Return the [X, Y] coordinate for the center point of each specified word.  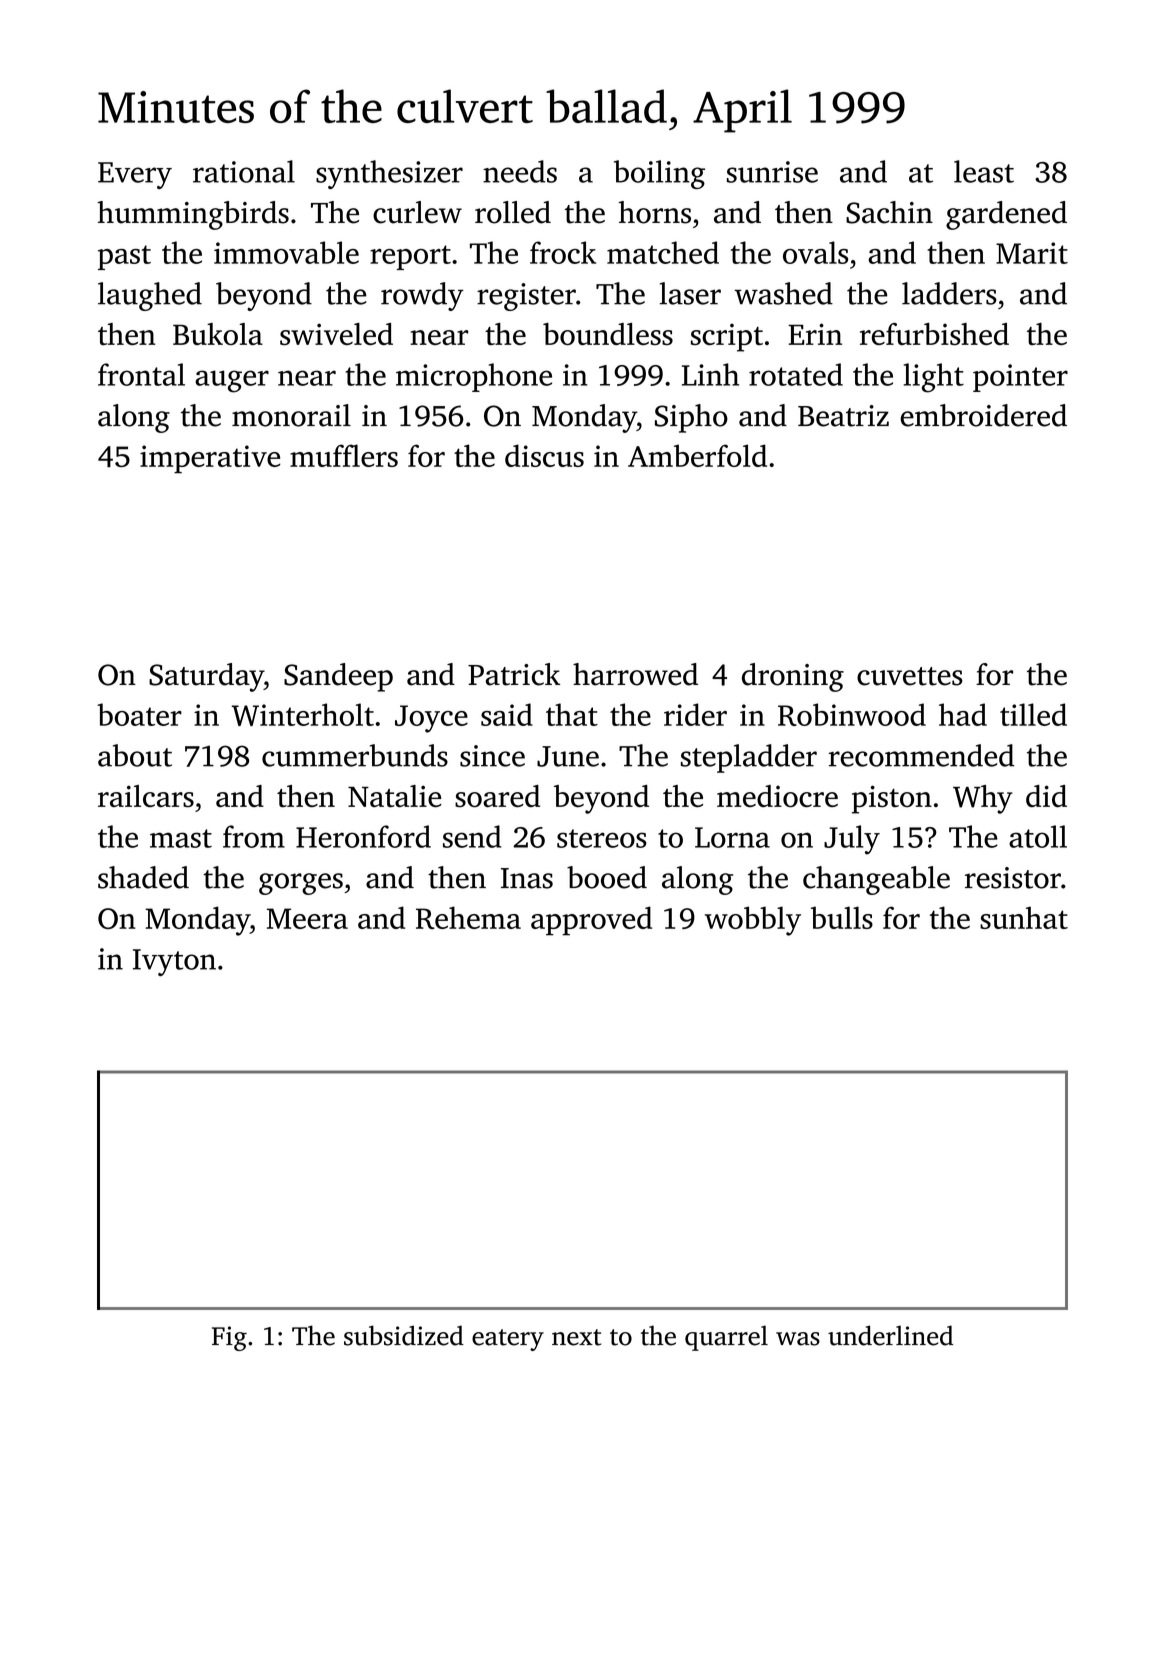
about [135, 755]
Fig [229, 1338]
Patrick [514, 674]
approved [591, 921]
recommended [921, 755]
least [984, 171]
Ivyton [174, 962]
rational [244, 171]
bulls [842, 917]
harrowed [635, 674]
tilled [1033, 714]
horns [654, 212]
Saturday [206, 677]
